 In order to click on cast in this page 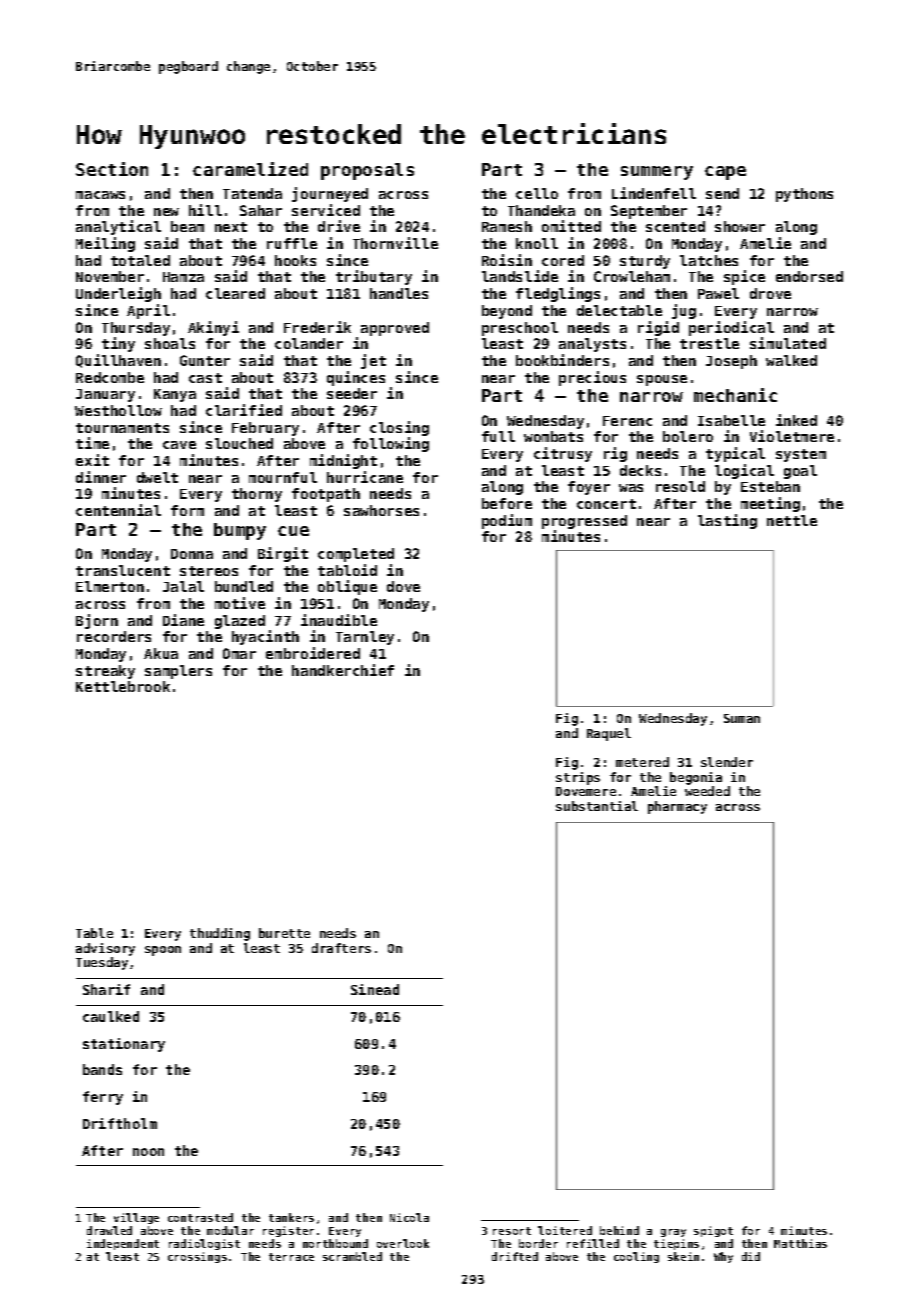, I will do `click(205, 378)`.
